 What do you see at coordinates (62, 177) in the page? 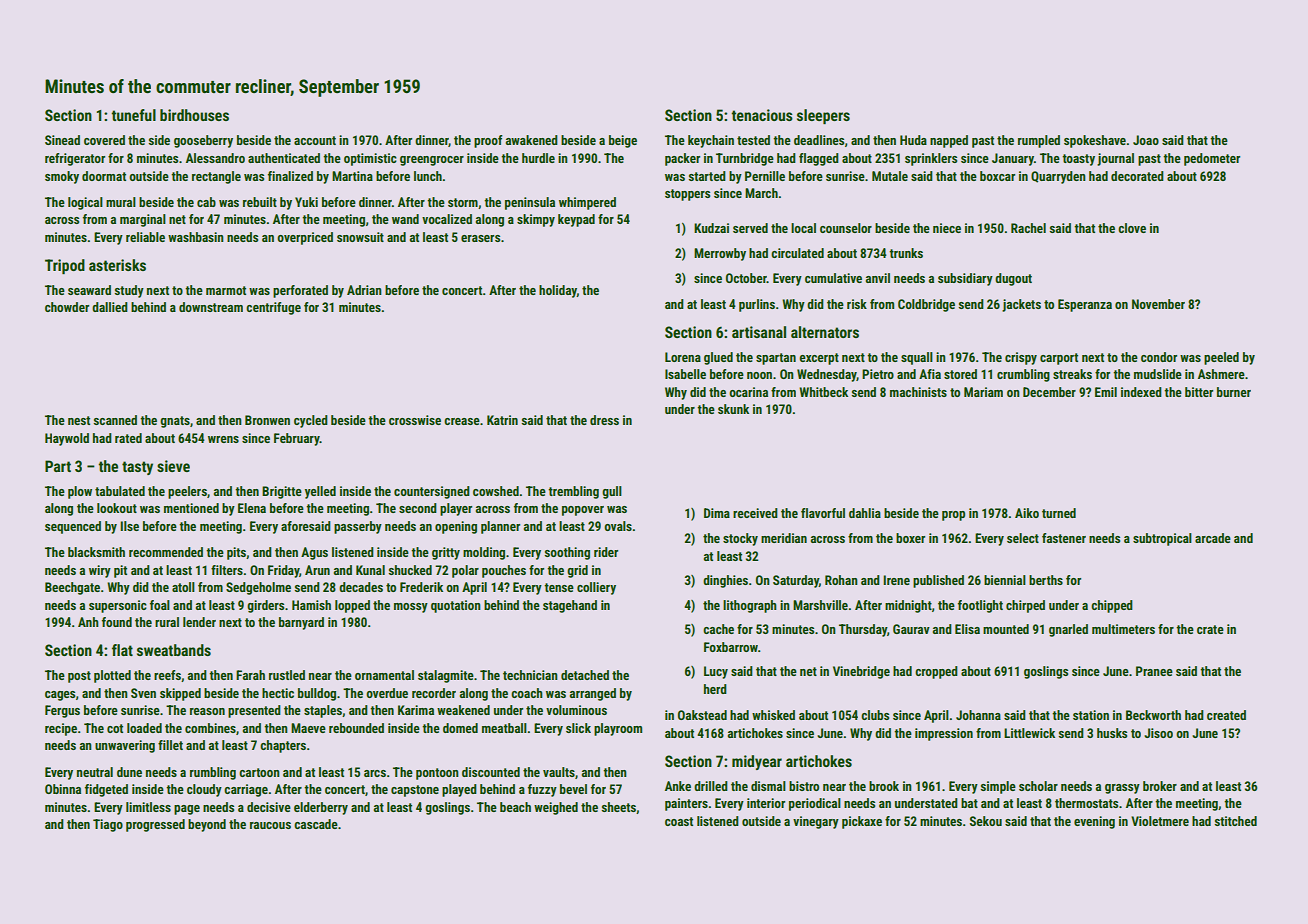
I see `smoky` at bounding box center [62, 177].
